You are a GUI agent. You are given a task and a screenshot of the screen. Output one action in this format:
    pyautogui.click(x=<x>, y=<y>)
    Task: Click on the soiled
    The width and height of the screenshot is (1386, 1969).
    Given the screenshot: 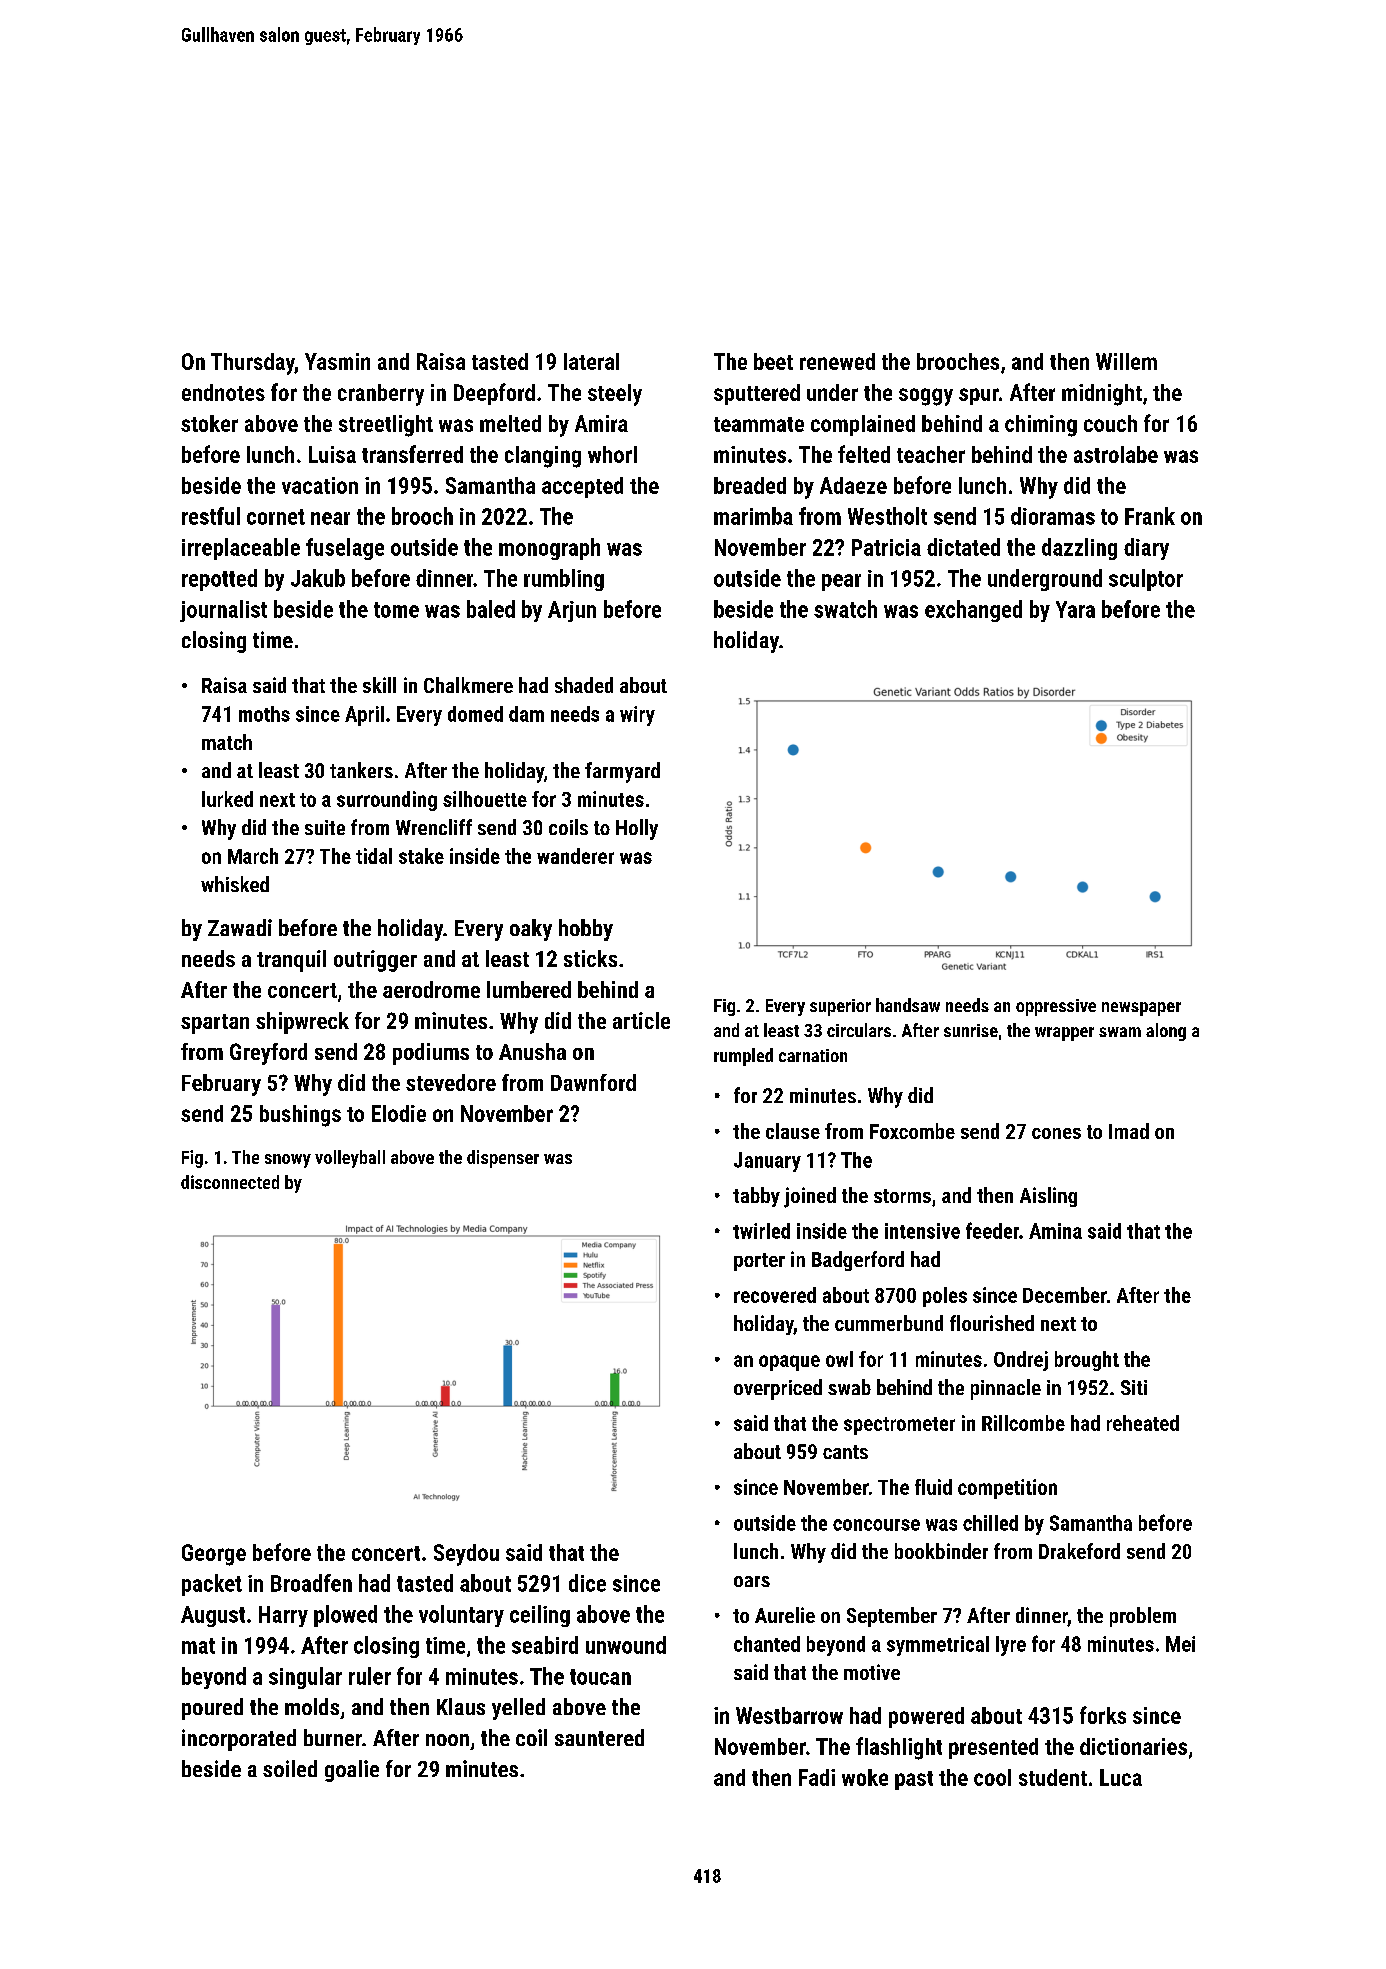 What is the action you would take?
    pyautogui.click(x=290, y=1768)
